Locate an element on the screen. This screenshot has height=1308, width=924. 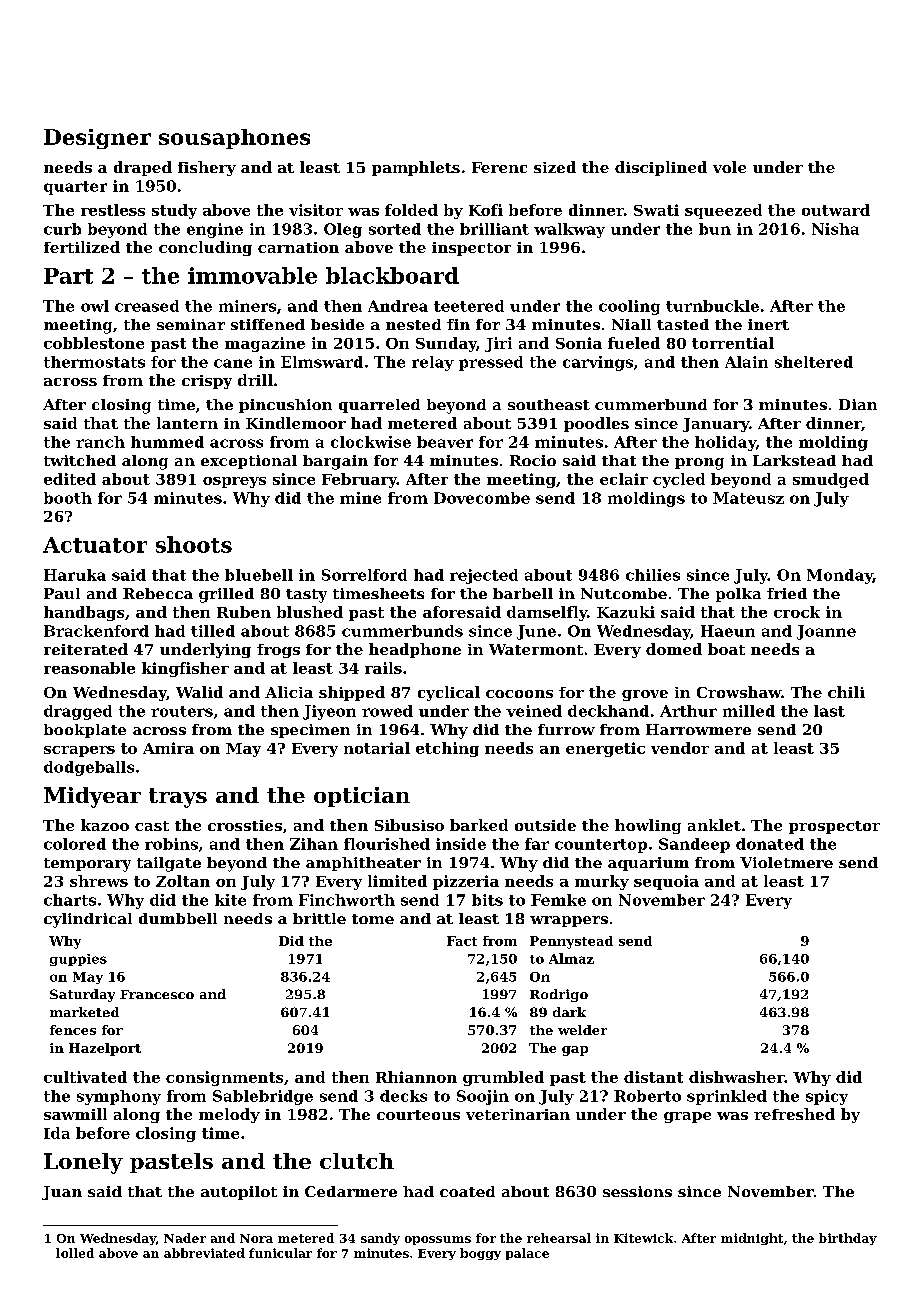
sousaphones is located at coordinates (234, 139).
